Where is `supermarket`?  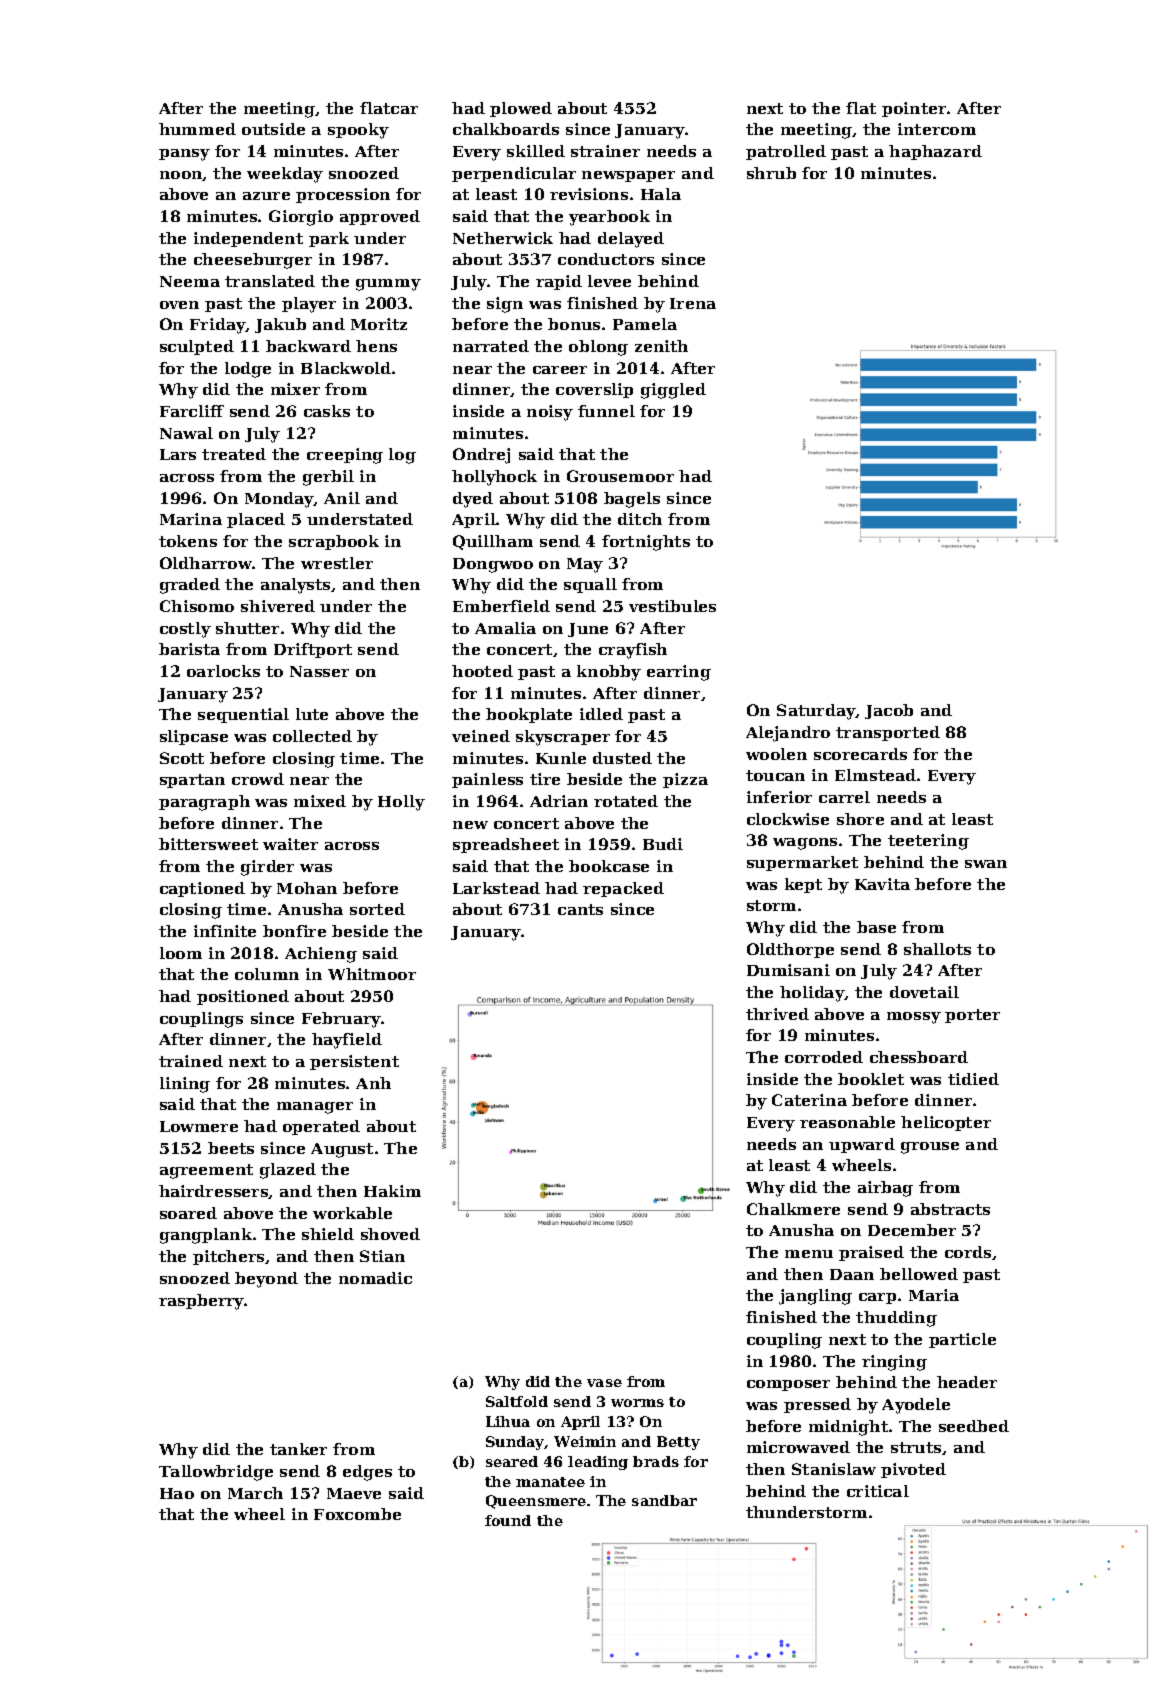 supermarket is located at coordinates (802, 863).
